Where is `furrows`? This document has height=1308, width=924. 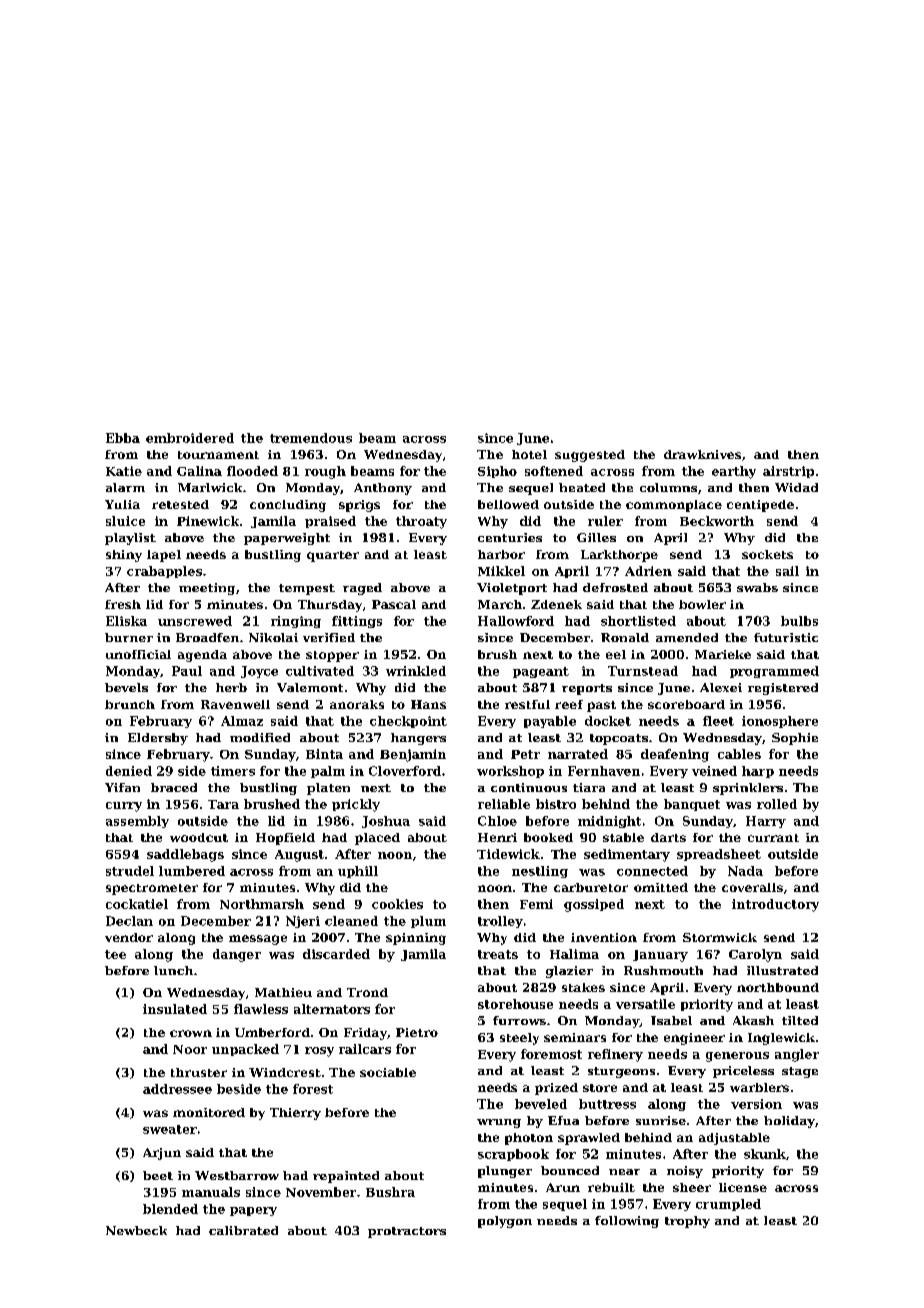 furrows is located at coordinates (519, 1020).
